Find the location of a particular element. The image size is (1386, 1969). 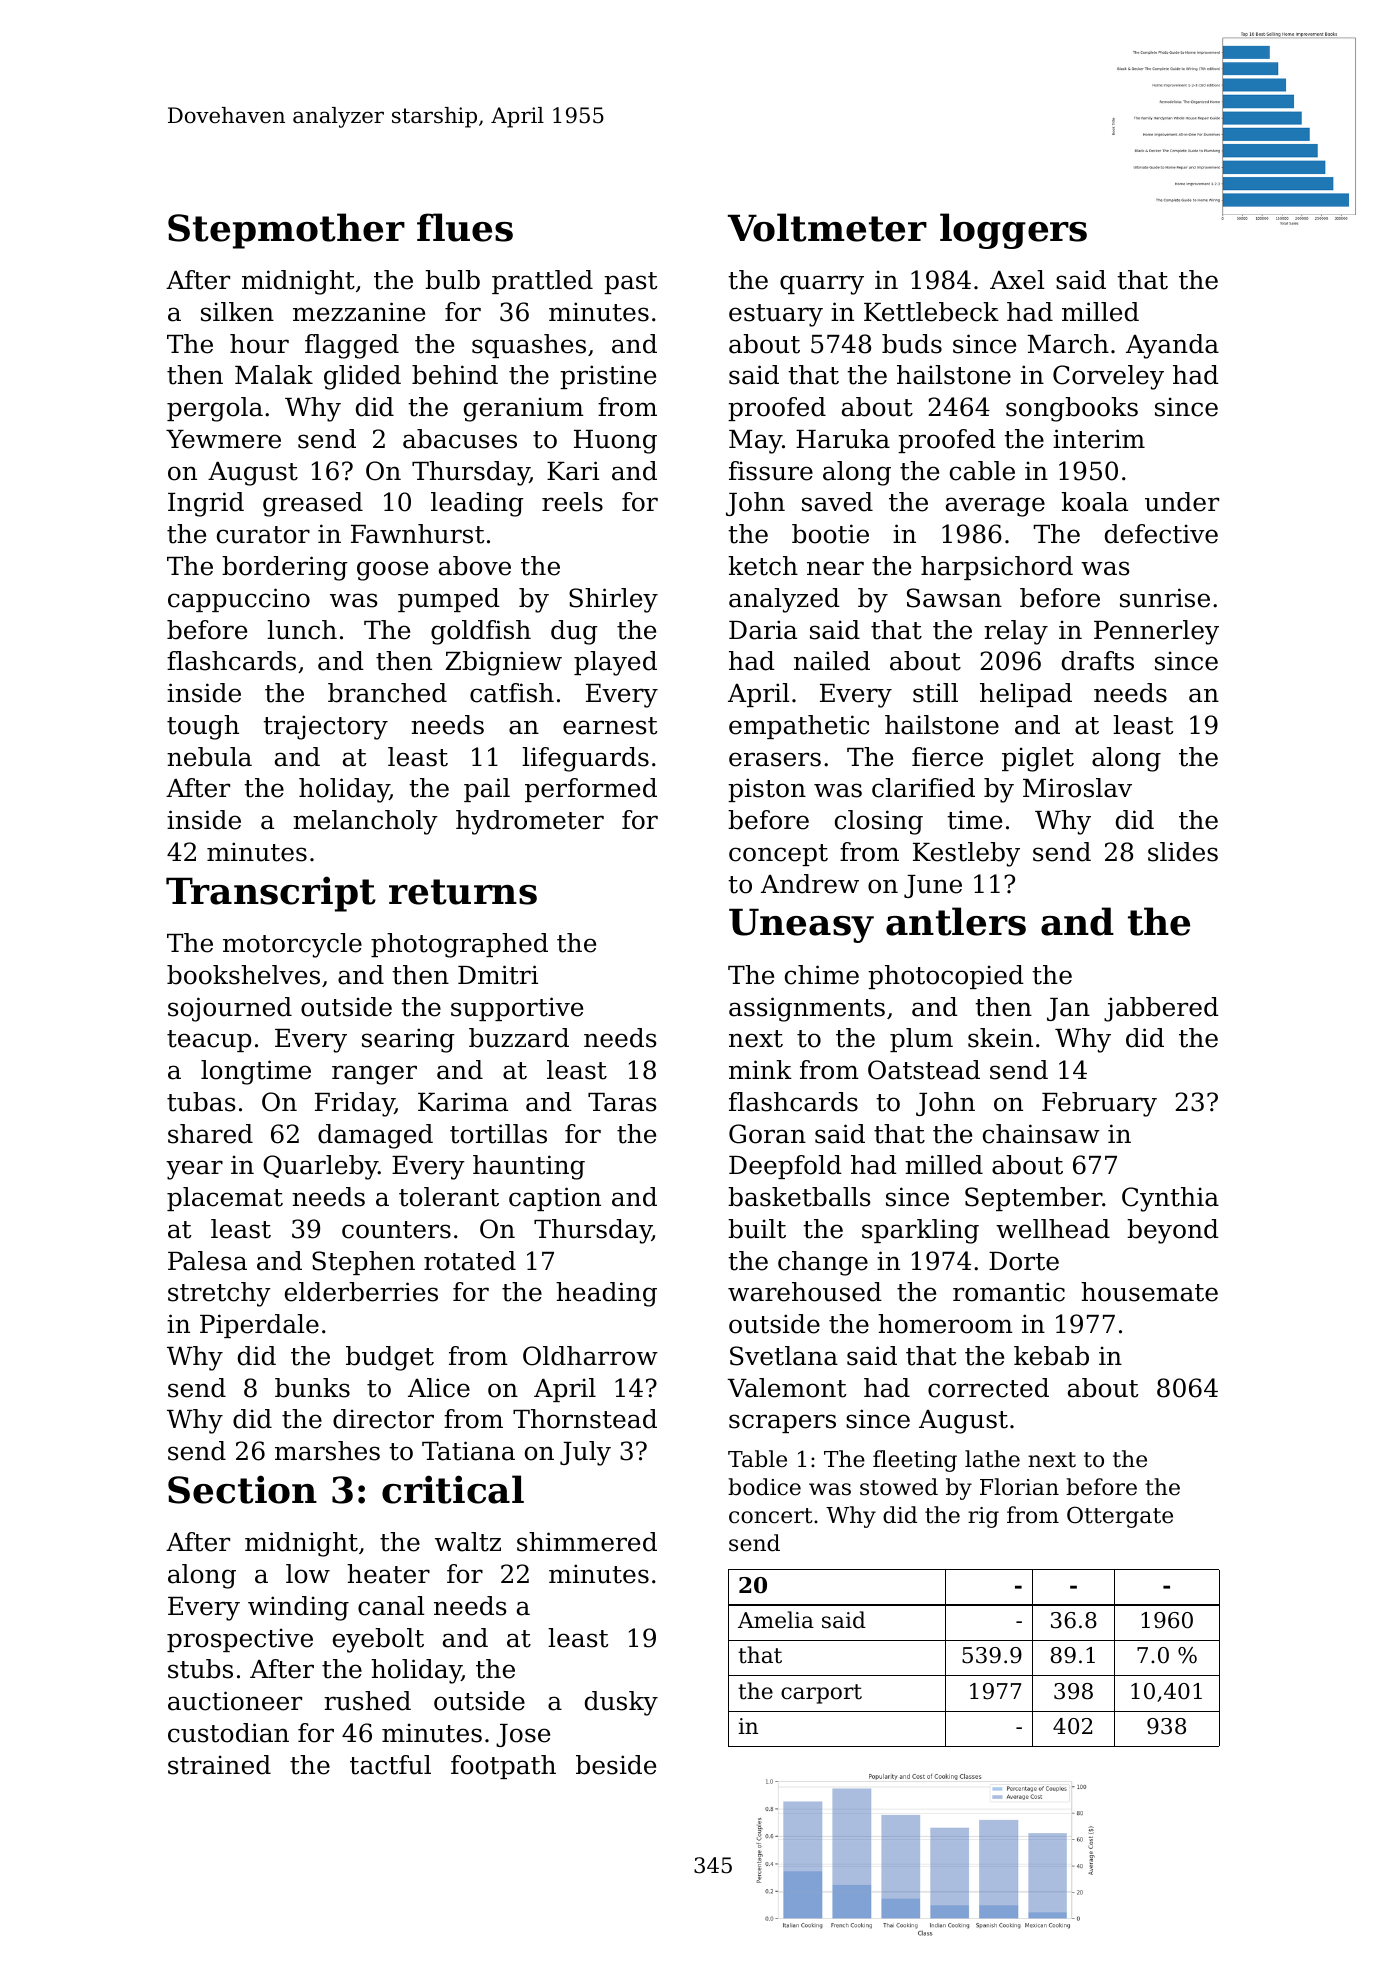

loggers is located at coordinates (1013, 231).
